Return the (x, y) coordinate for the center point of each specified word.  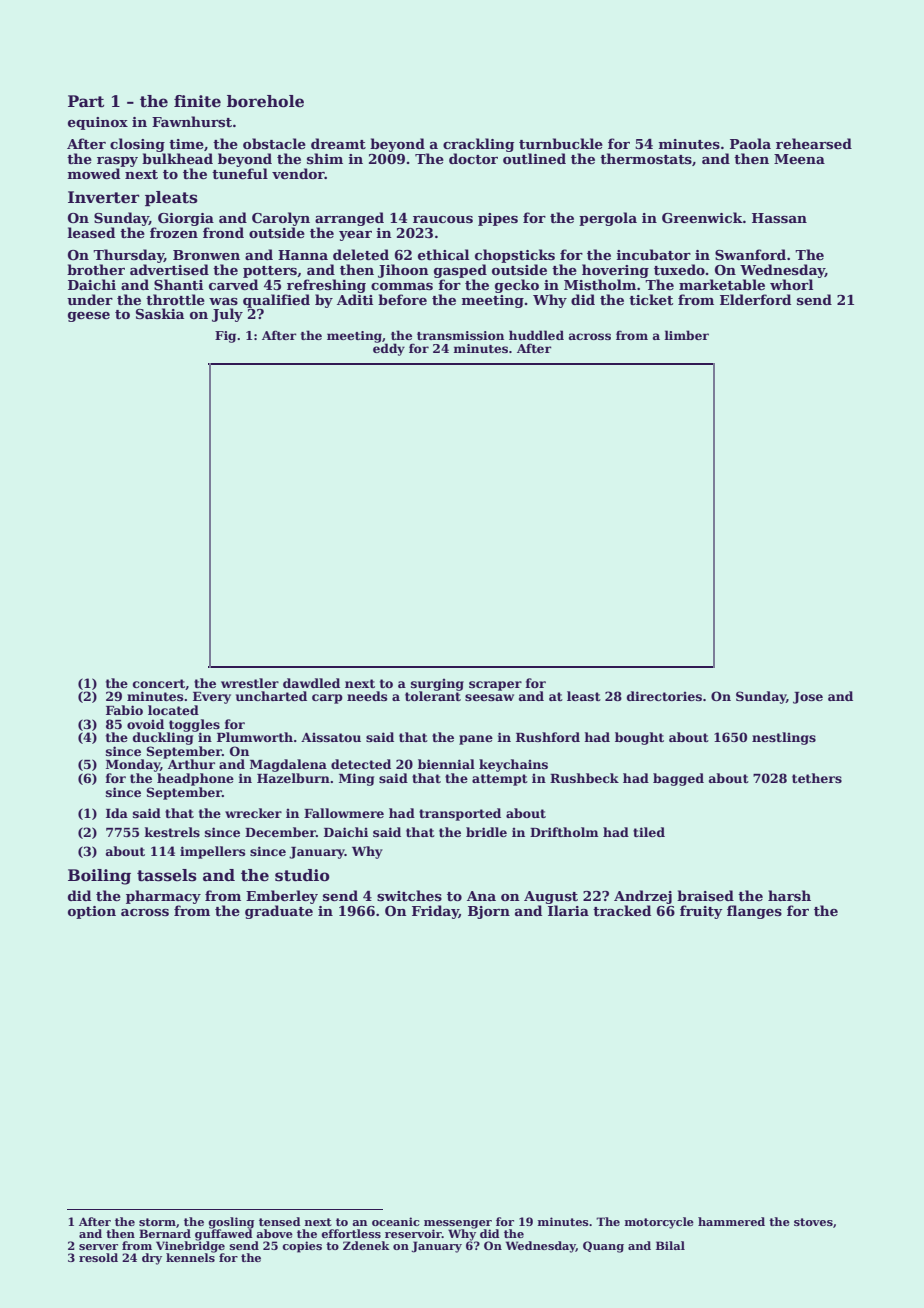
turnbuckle (561, 143)
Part (86, 101)
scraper (495, 686)
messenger (458, 1224)
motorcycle (659, 1223)
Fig (225, 337)
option (92, 912)
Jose (808, 698)
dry (152, 1259)
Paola (750, 143)
